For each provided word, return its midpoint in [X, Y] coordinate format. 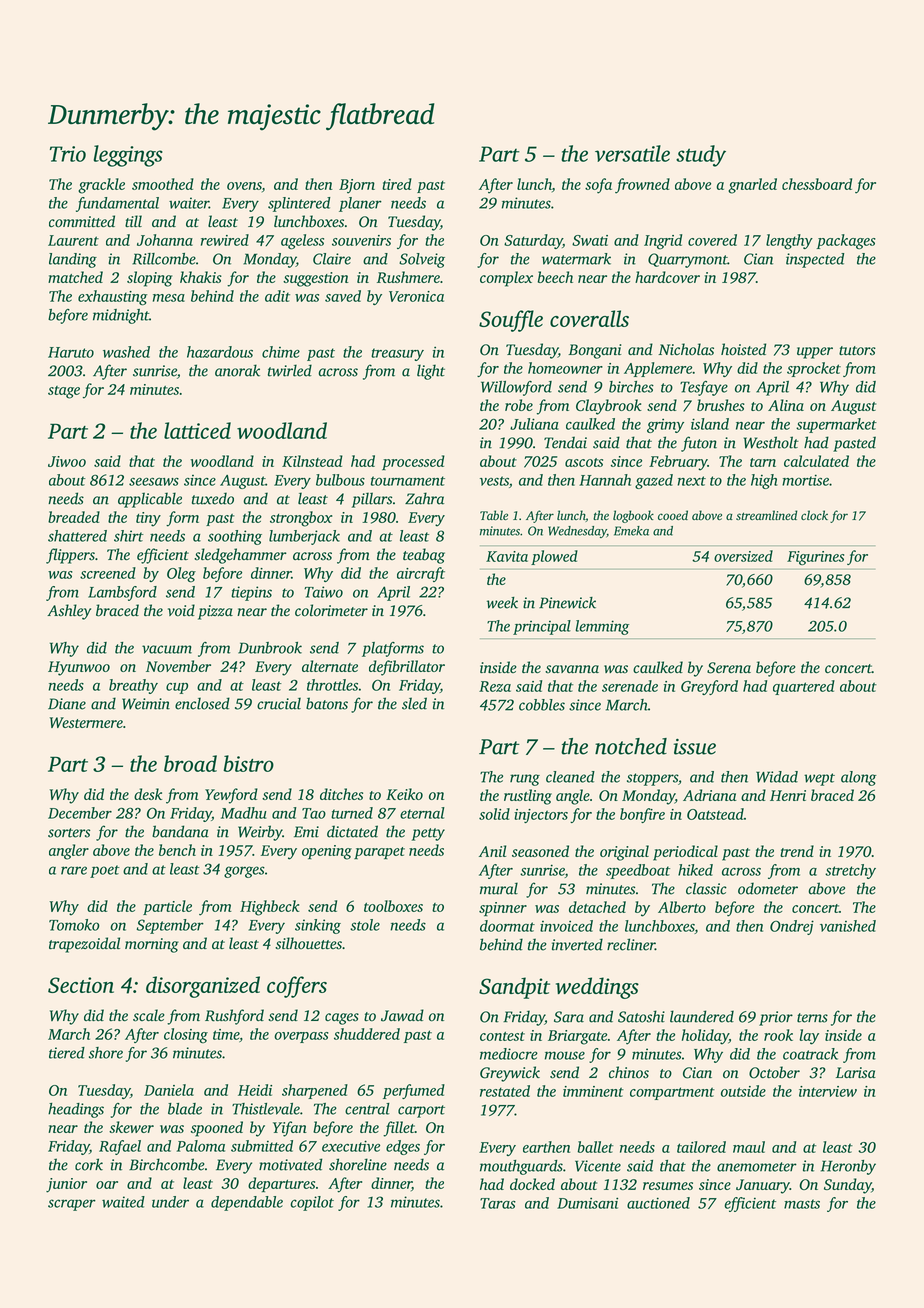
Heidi [255, 1090]
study [701, 156]
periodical [685, 853]
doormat [507, 926]
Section [81, 985]
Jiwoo [67, 461]
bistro [248, 763]
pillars [372, 500]
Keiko [404, 794]
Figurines [815, 558]
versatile [632, 153]
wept [819, 779]
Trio [68, 154]
